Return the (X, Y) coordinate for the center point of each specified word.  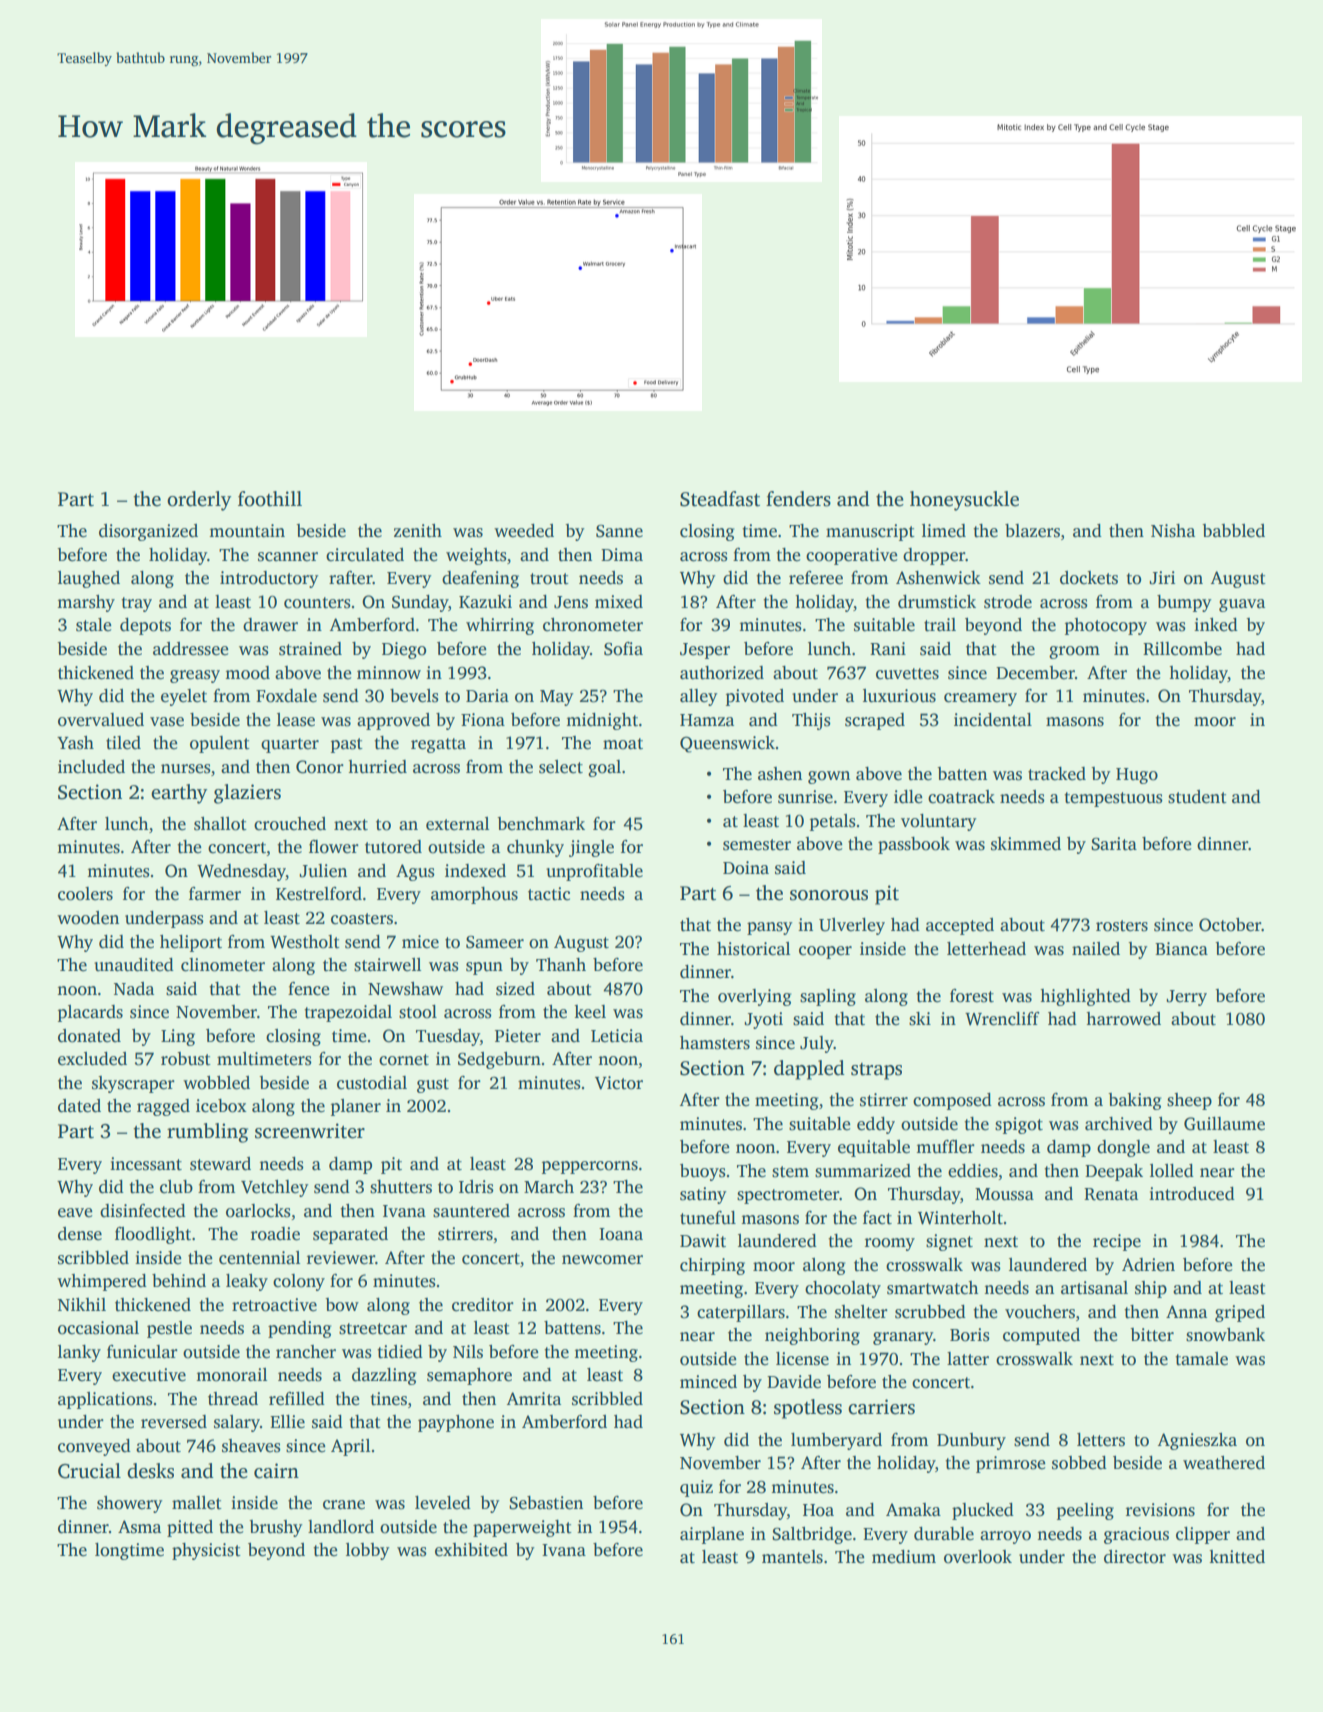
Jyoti (764, 1020)
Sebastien (546, 1503)
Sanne (619, 531)
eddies (973, 1171)
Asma (139, 1527)
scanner (288, 557)
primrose (1011, 1464)
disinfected (143, 1211)
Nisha (1173, 531)
